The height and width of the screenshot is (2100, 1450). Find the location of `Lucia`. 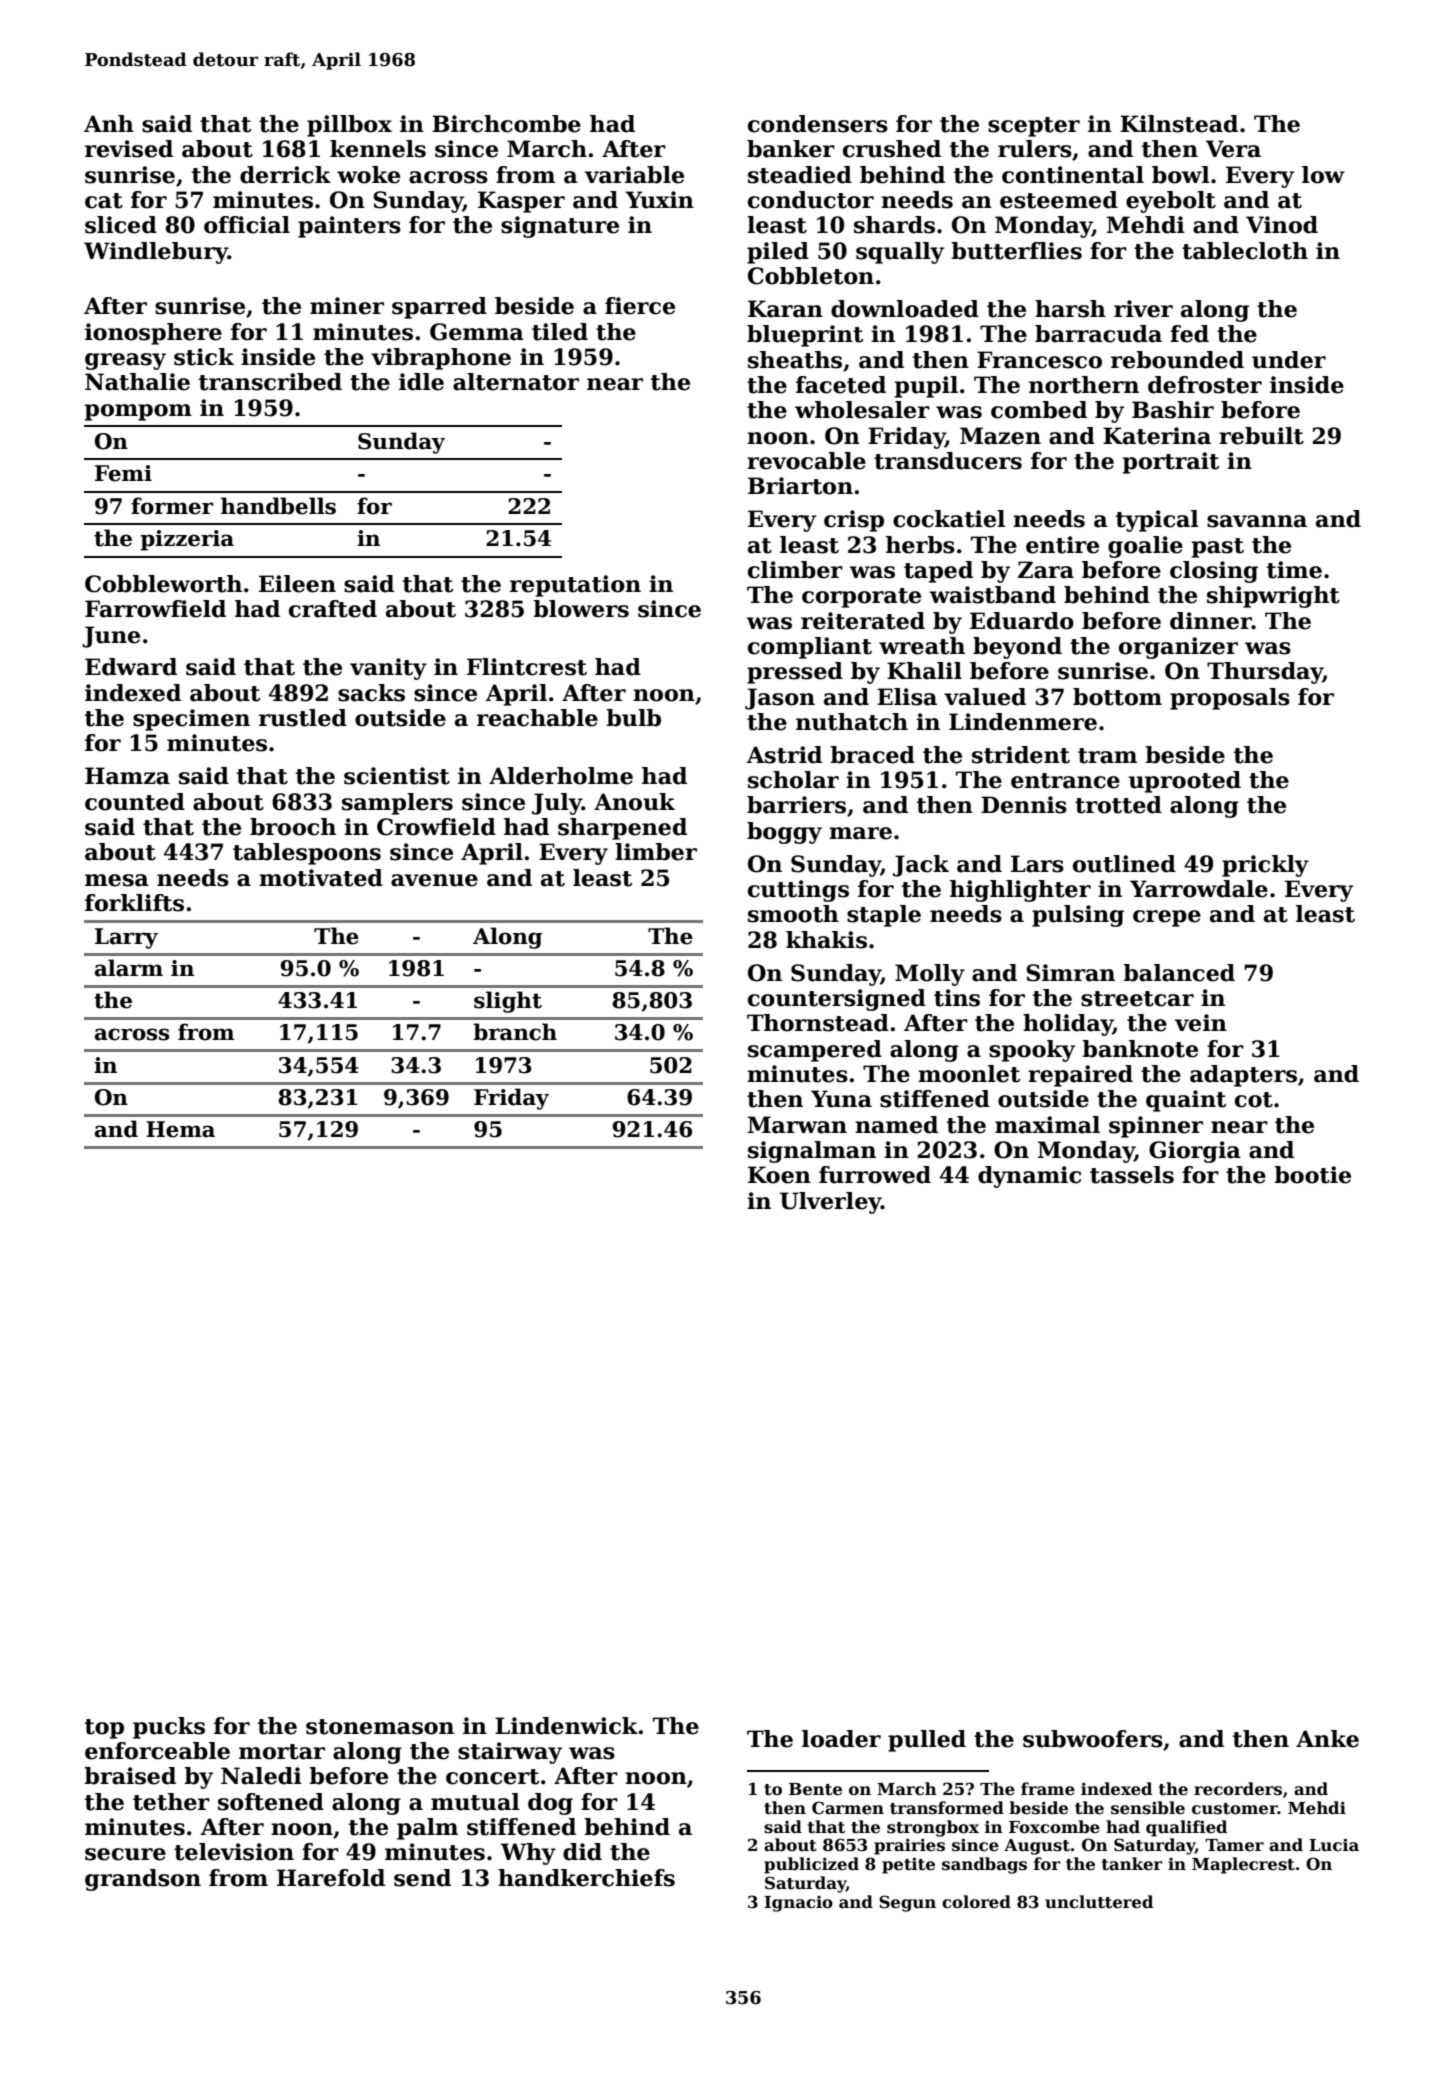

Lucia is located at coordinates (1334, 1845).
